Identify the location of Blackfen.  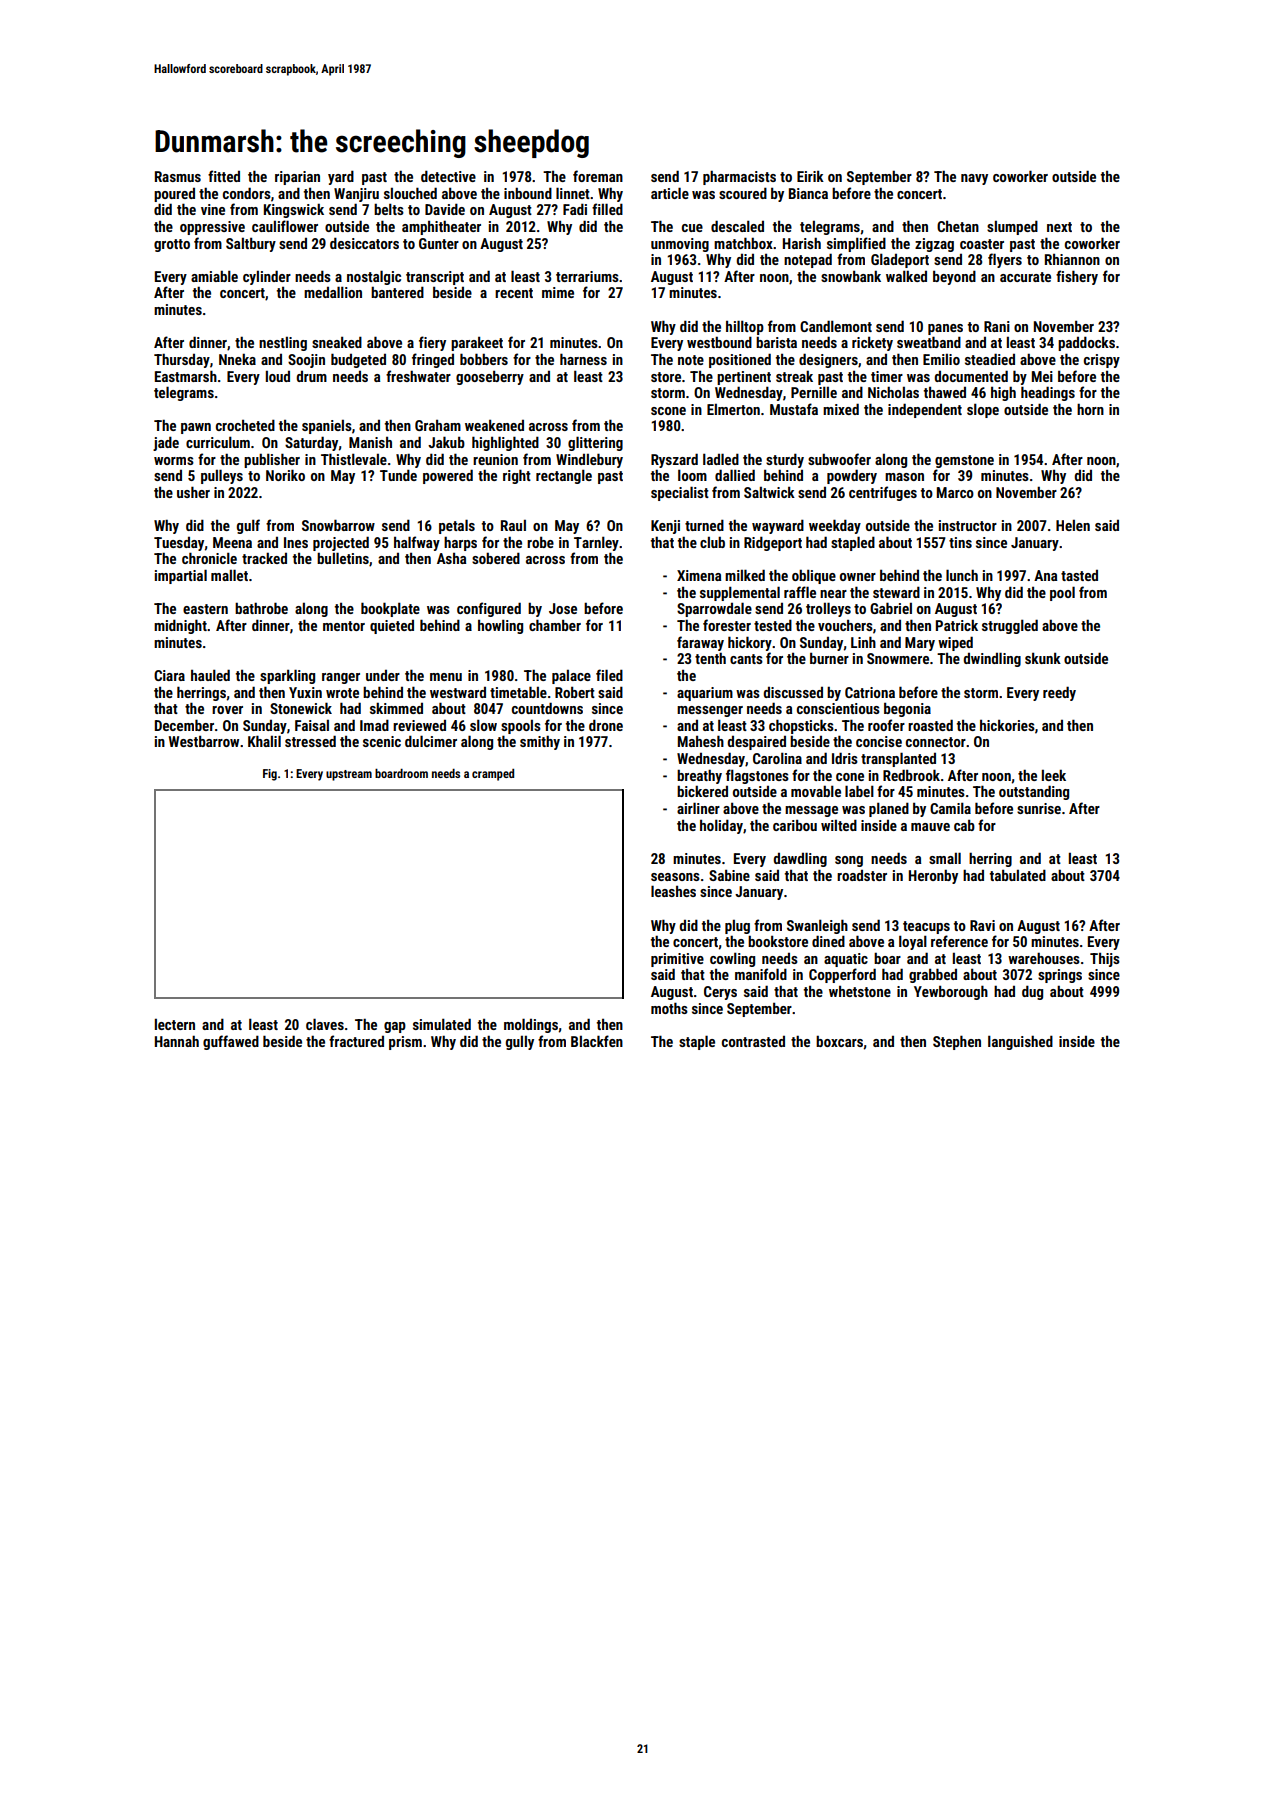
(597, 1041).
